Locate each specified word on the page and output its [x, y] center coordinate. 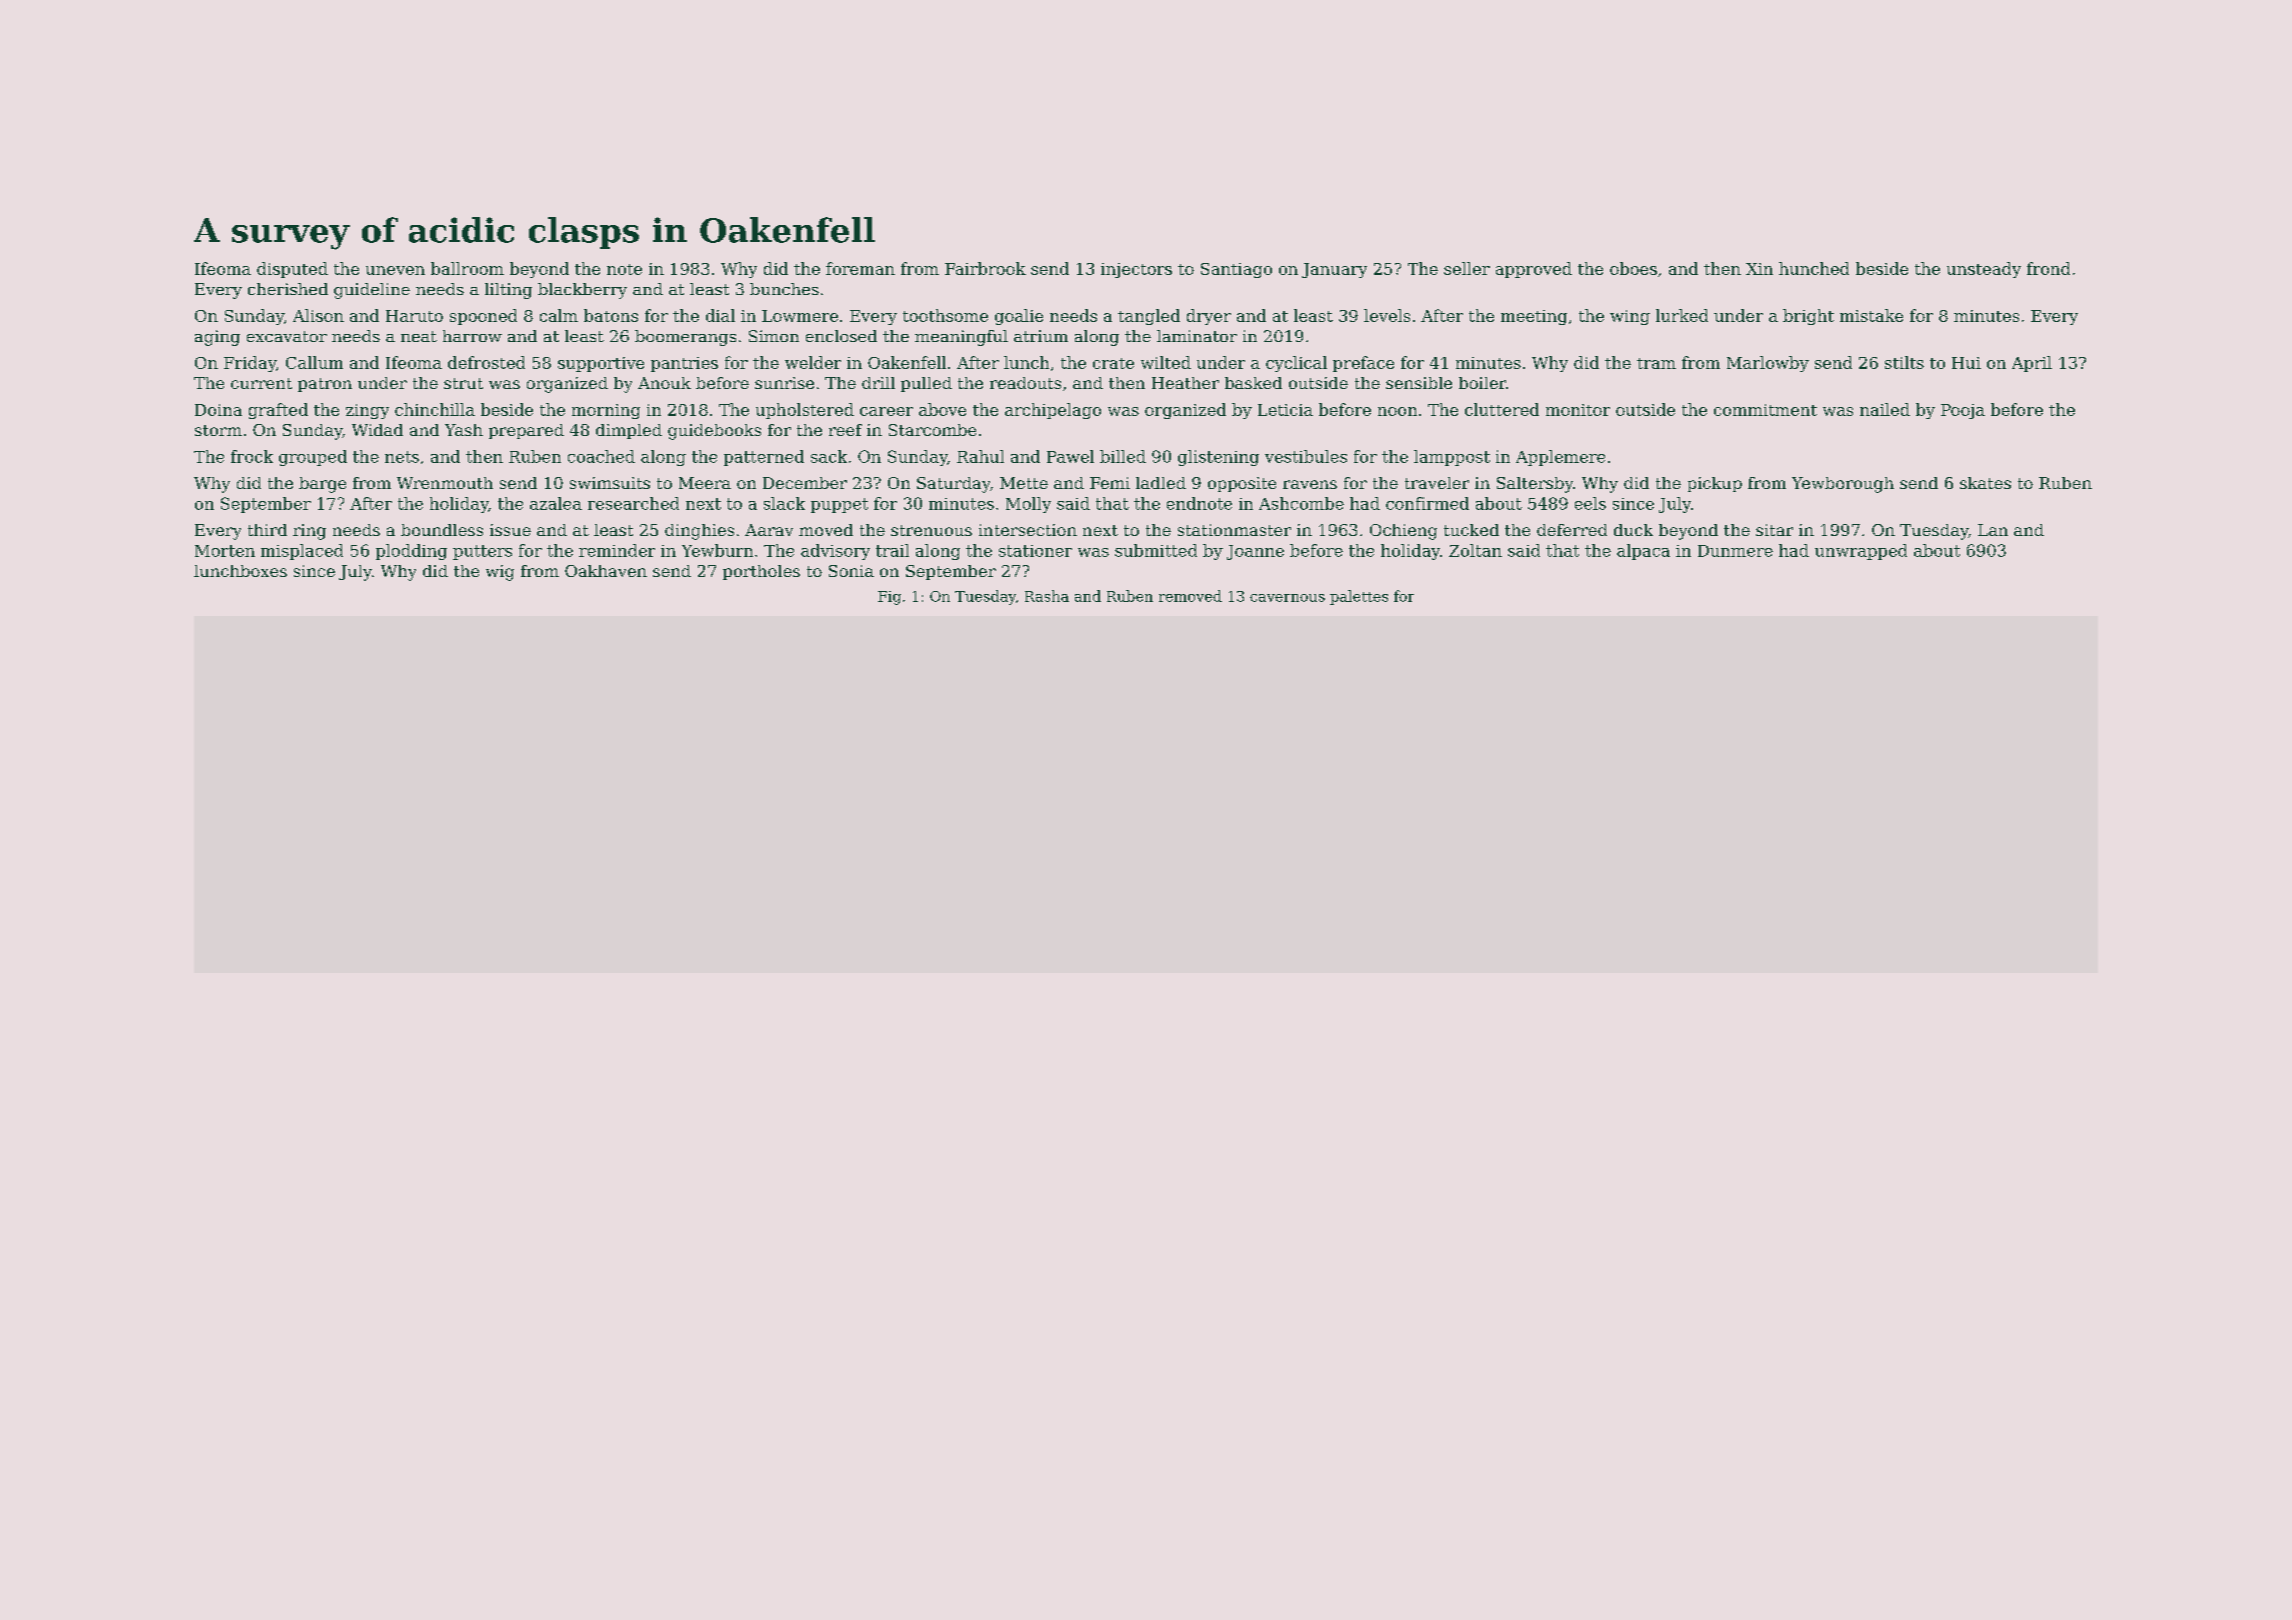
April [2032, 364]
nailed [1885, 409]
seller [1467, 268]
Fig [889, 598]
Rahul [980, 456]
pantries [684, 364]
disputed [292, 270]
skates [1985, 483]
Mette [1024, 483]
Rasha [1047, 596]
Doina [218, 410]
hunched [1814, 268]
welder [813, 362]
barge [322, 485]
